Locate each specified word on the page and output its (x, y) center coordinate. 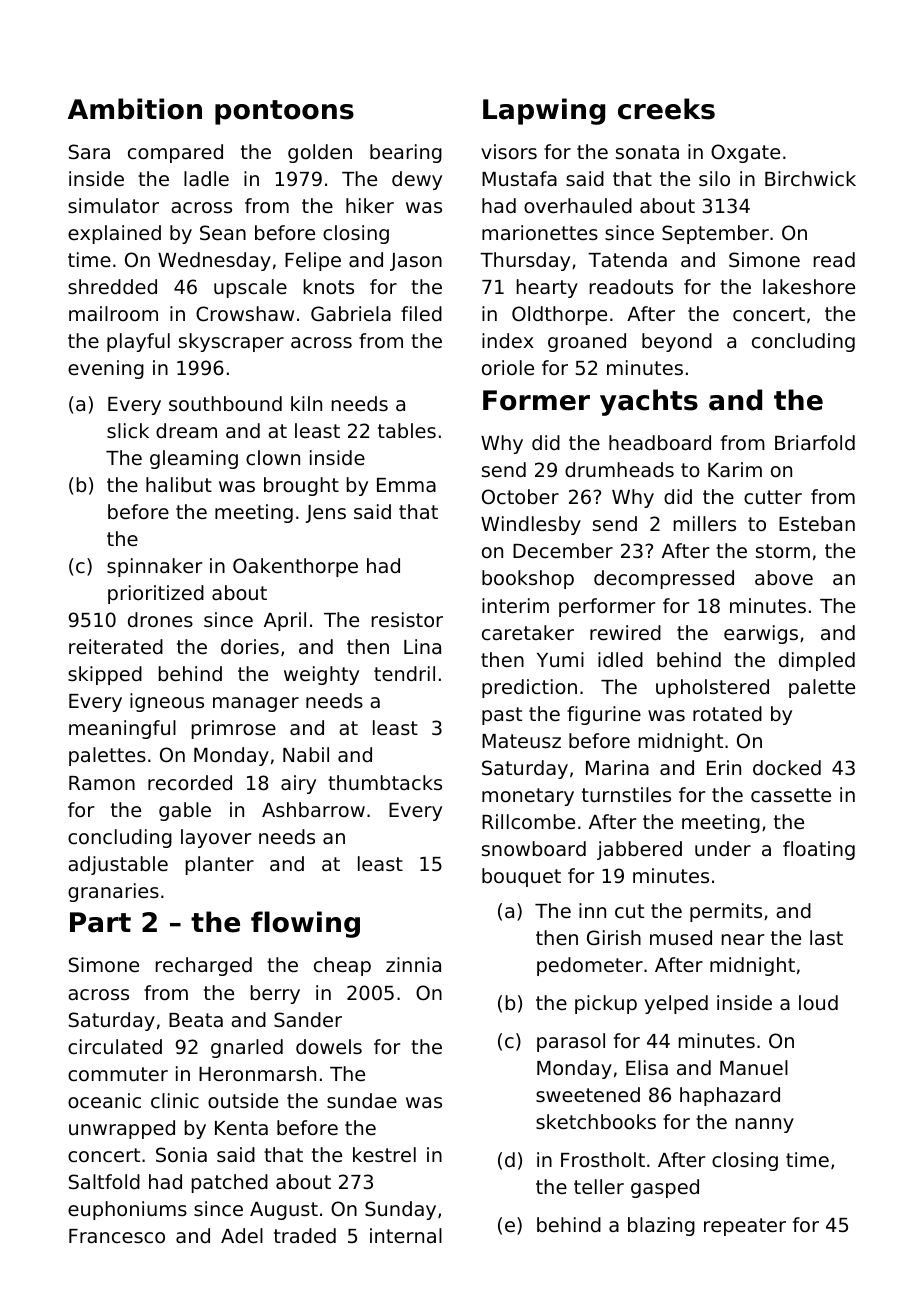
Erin (724, 767)
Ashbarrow (313, 809)
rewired (625, 632)
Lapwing (544, 111)
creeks (666, 109)
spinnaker (154, 567)
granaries (113, 892)
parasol (571, 1042)
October (520, 496)
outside (243, 1100)
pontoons (284, 112)
